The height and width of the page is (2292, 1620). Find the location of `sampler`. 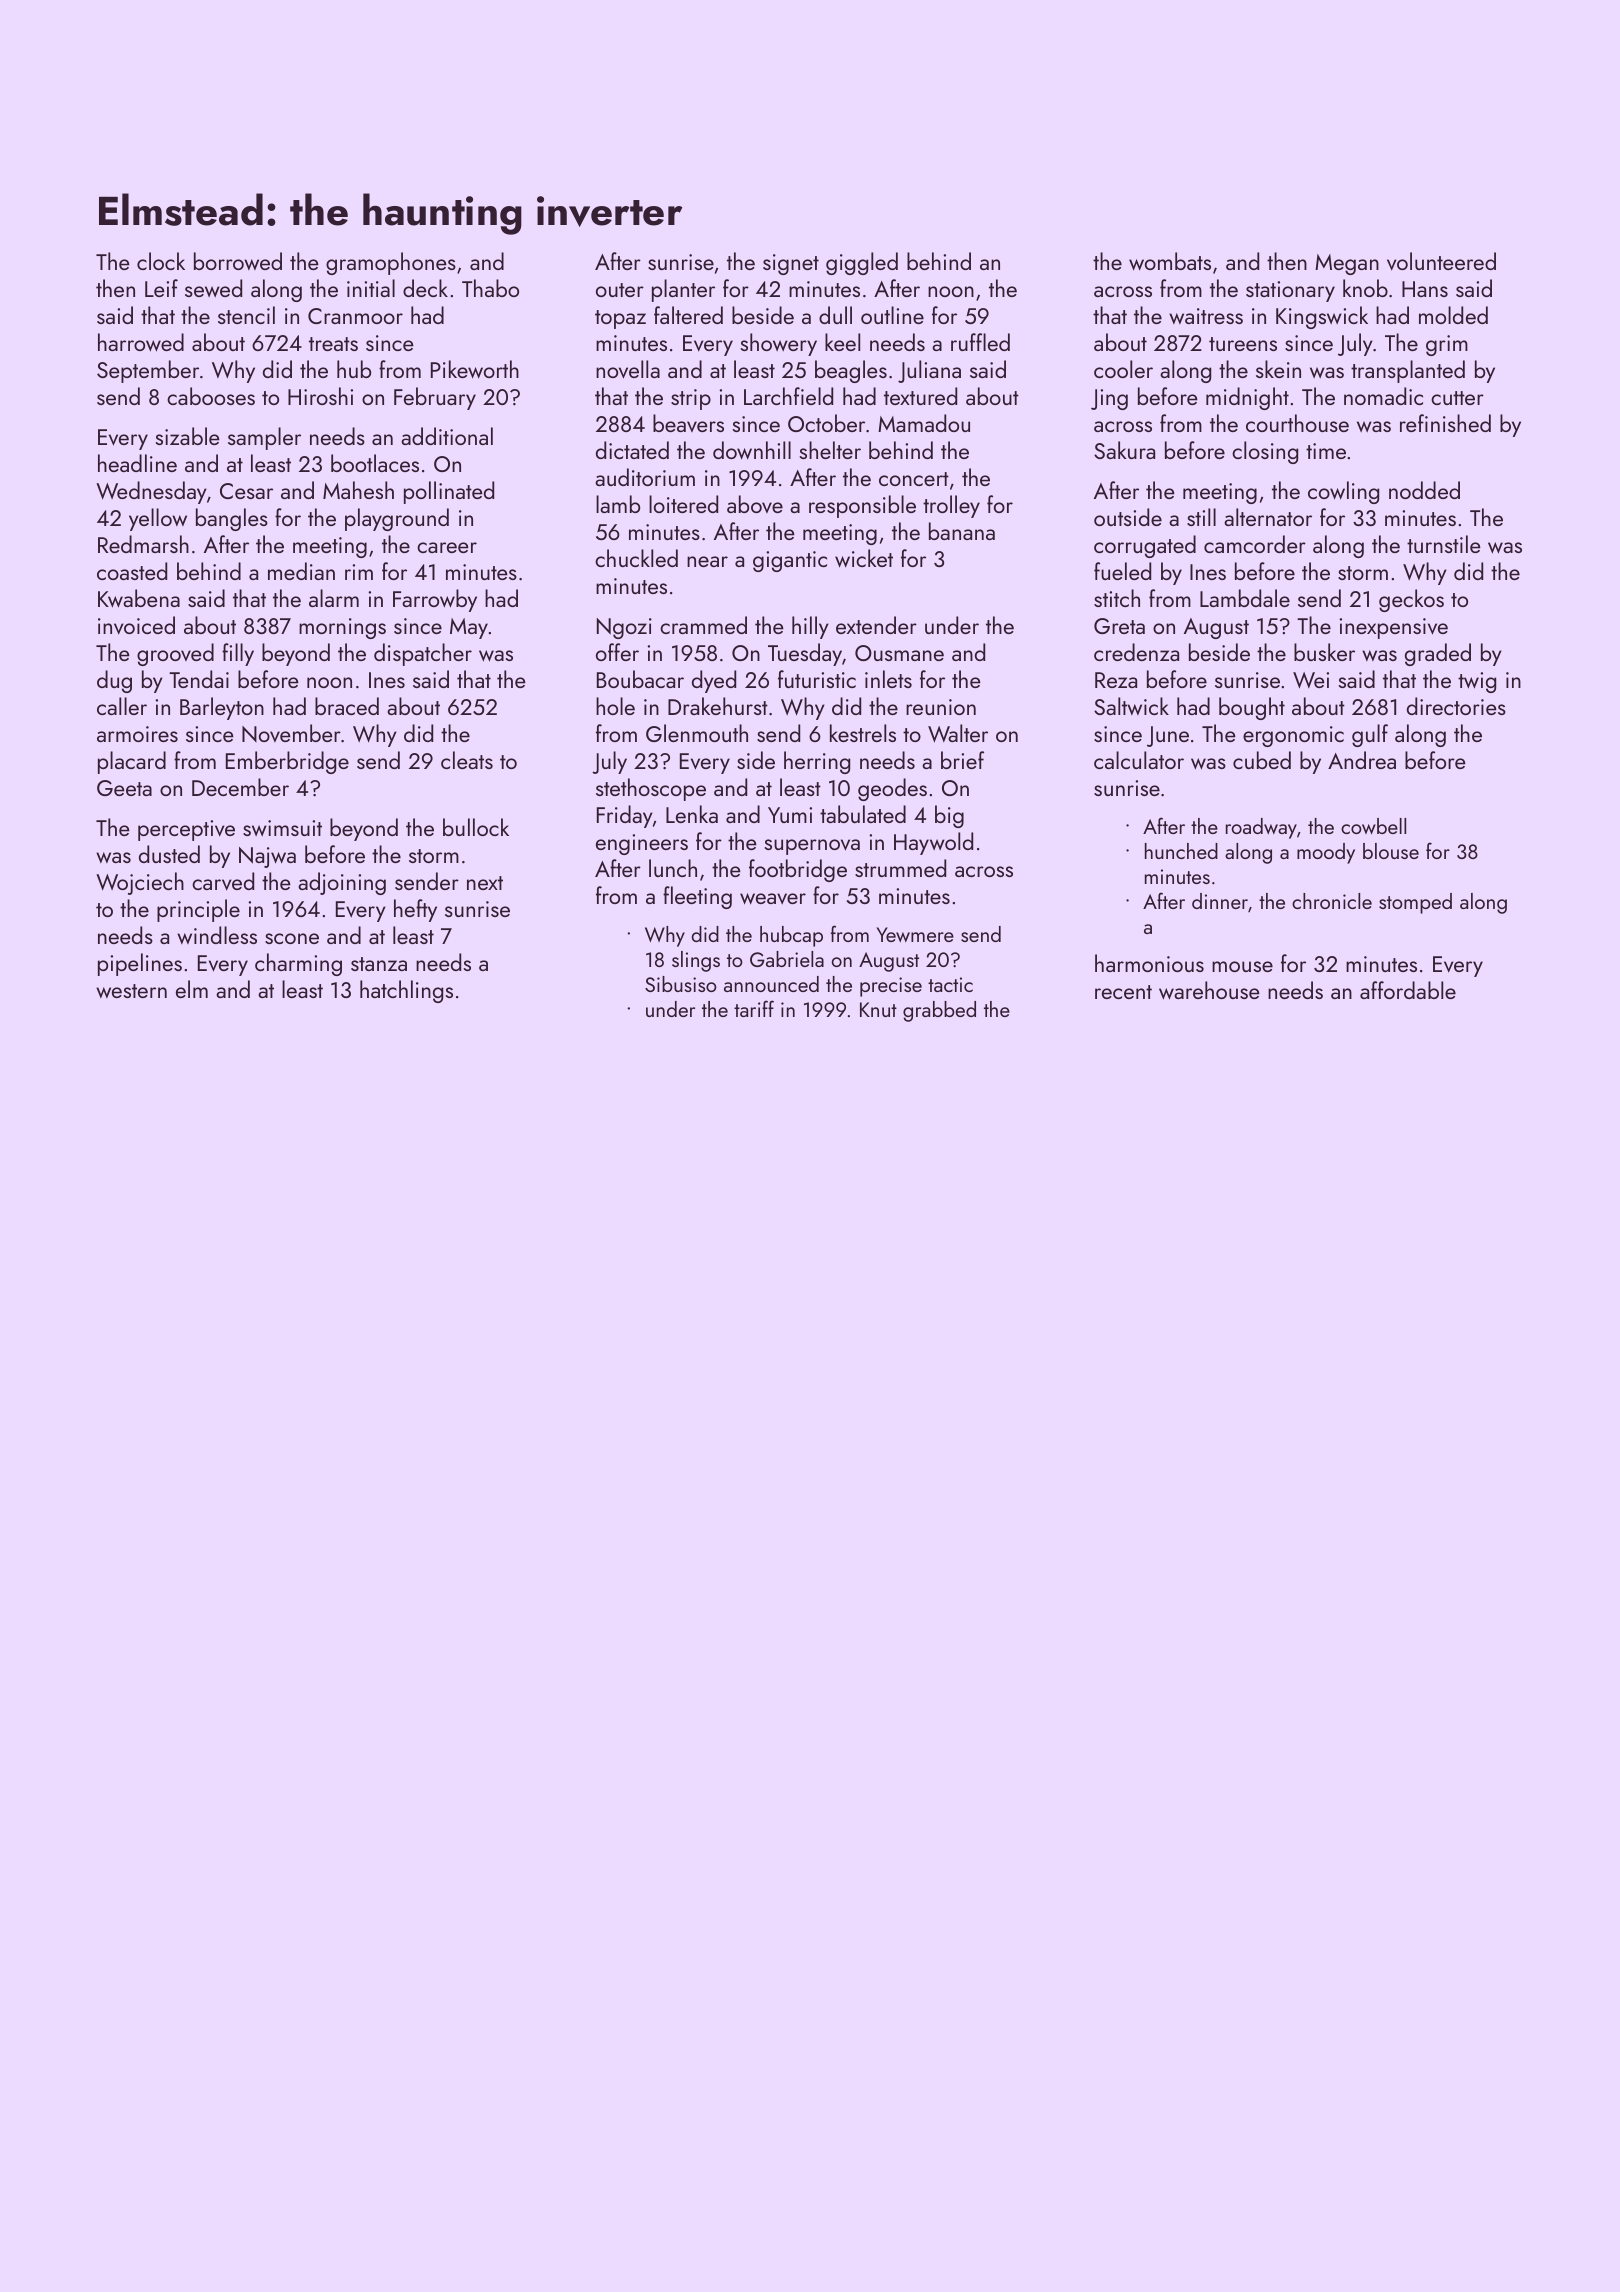

sampler is located at coordinates (264, 438).
